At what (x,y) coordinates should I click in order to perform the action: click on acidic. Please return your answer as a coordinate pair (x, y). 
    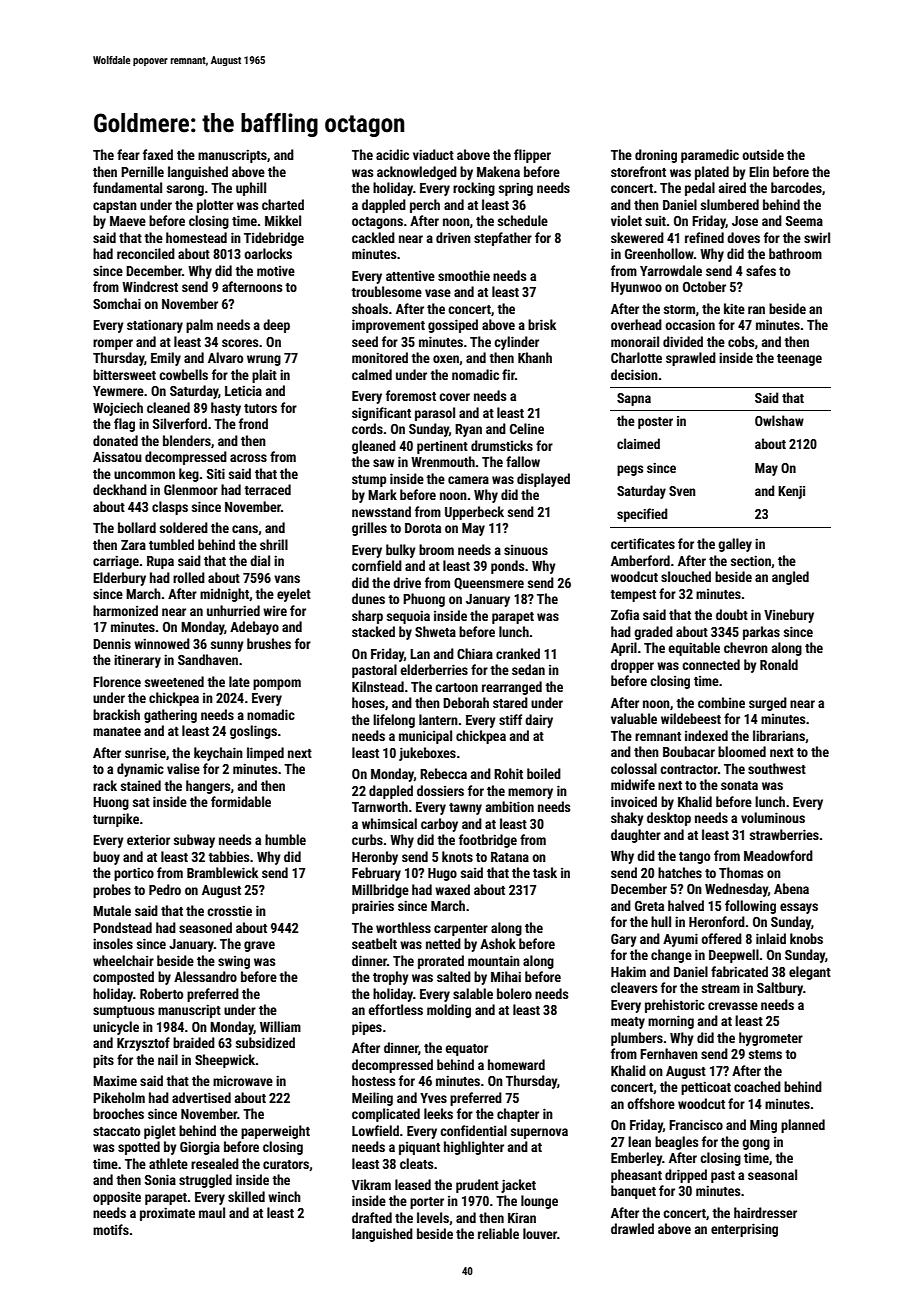
    Looking at the image, I should click on (392, 154).
